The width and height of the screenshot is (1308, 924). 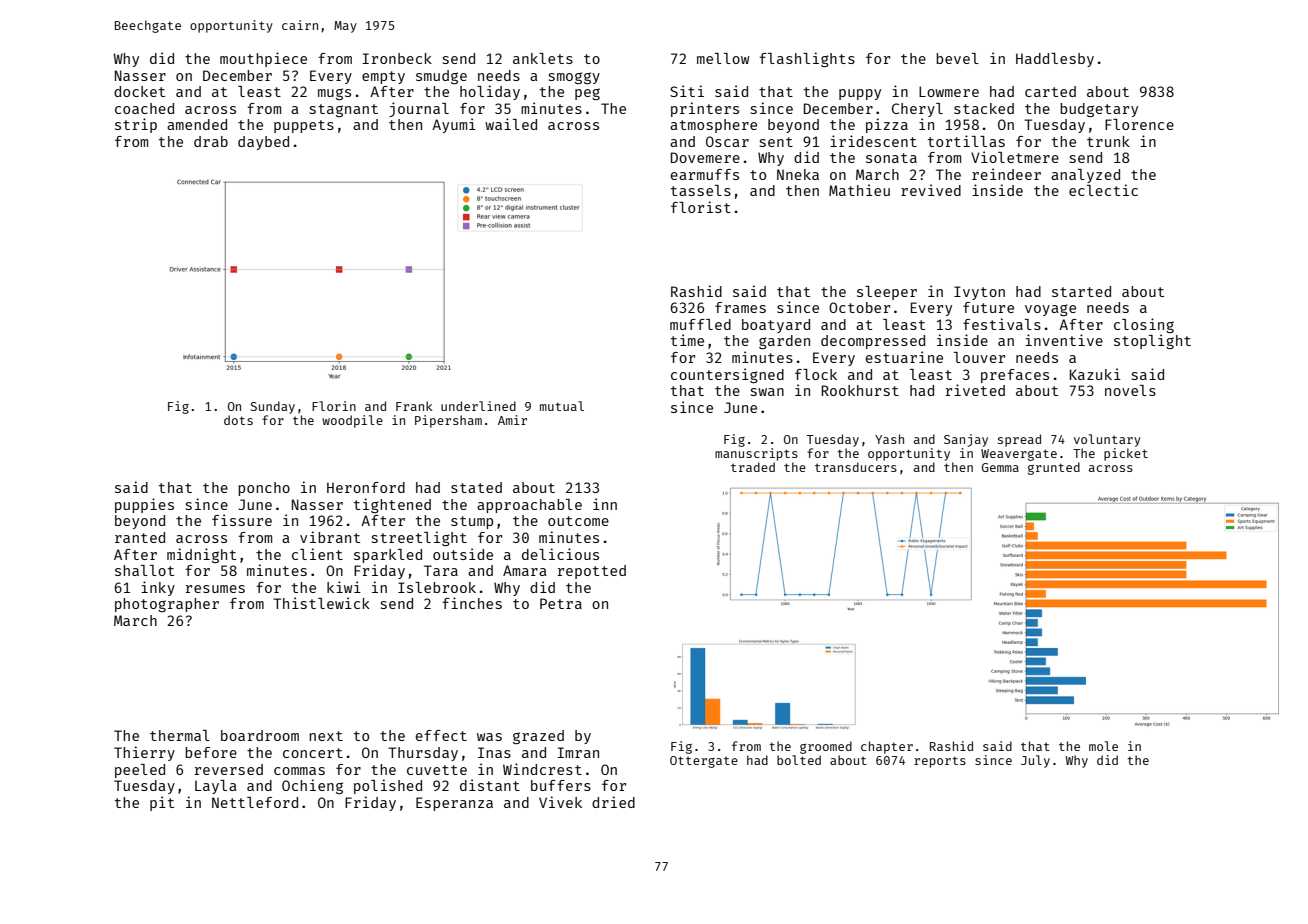 I want to click on frames, so click(x=740, y=307).
